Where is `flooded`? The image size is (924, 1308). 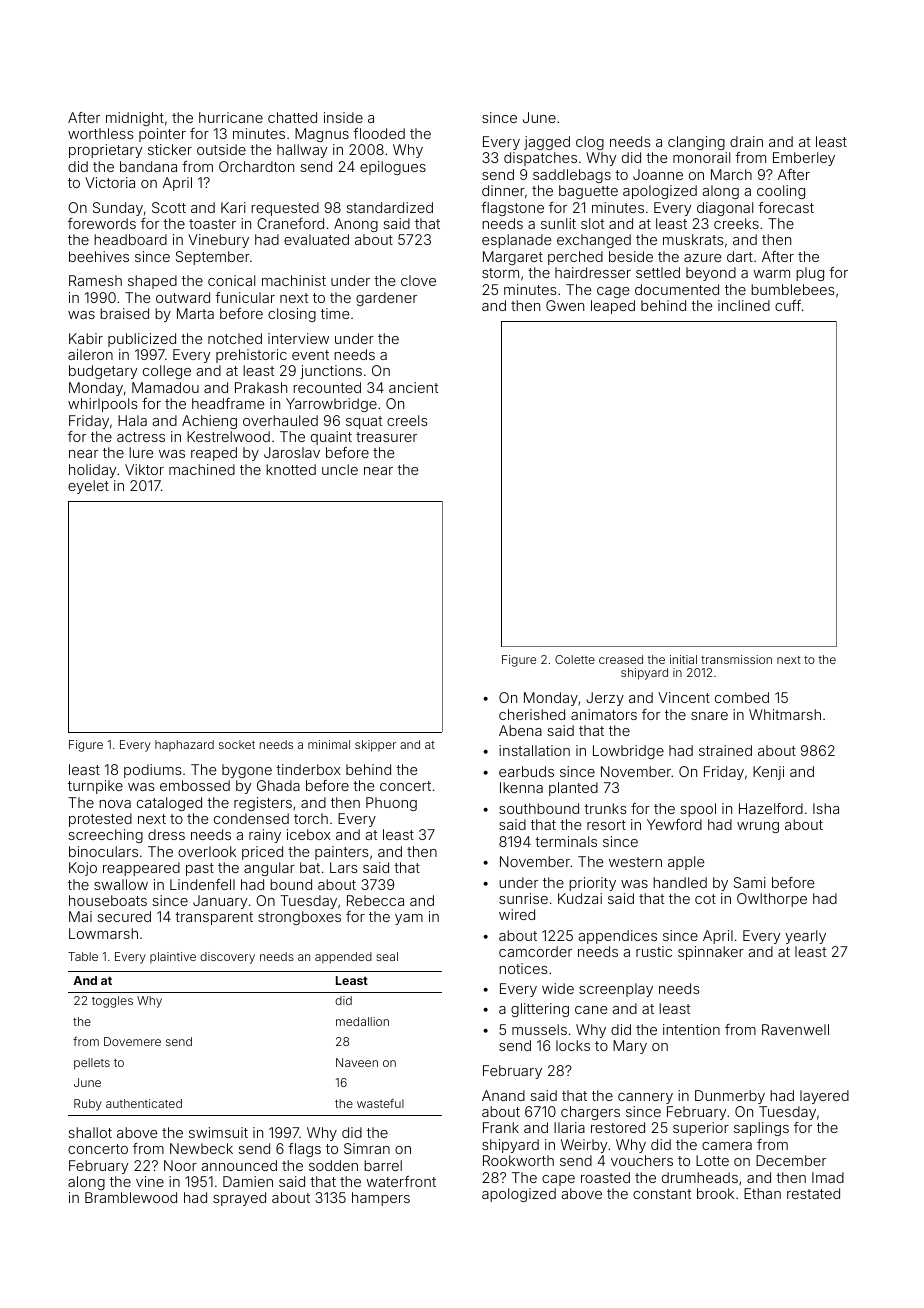
flooded is located at coordinates (379, 133).
